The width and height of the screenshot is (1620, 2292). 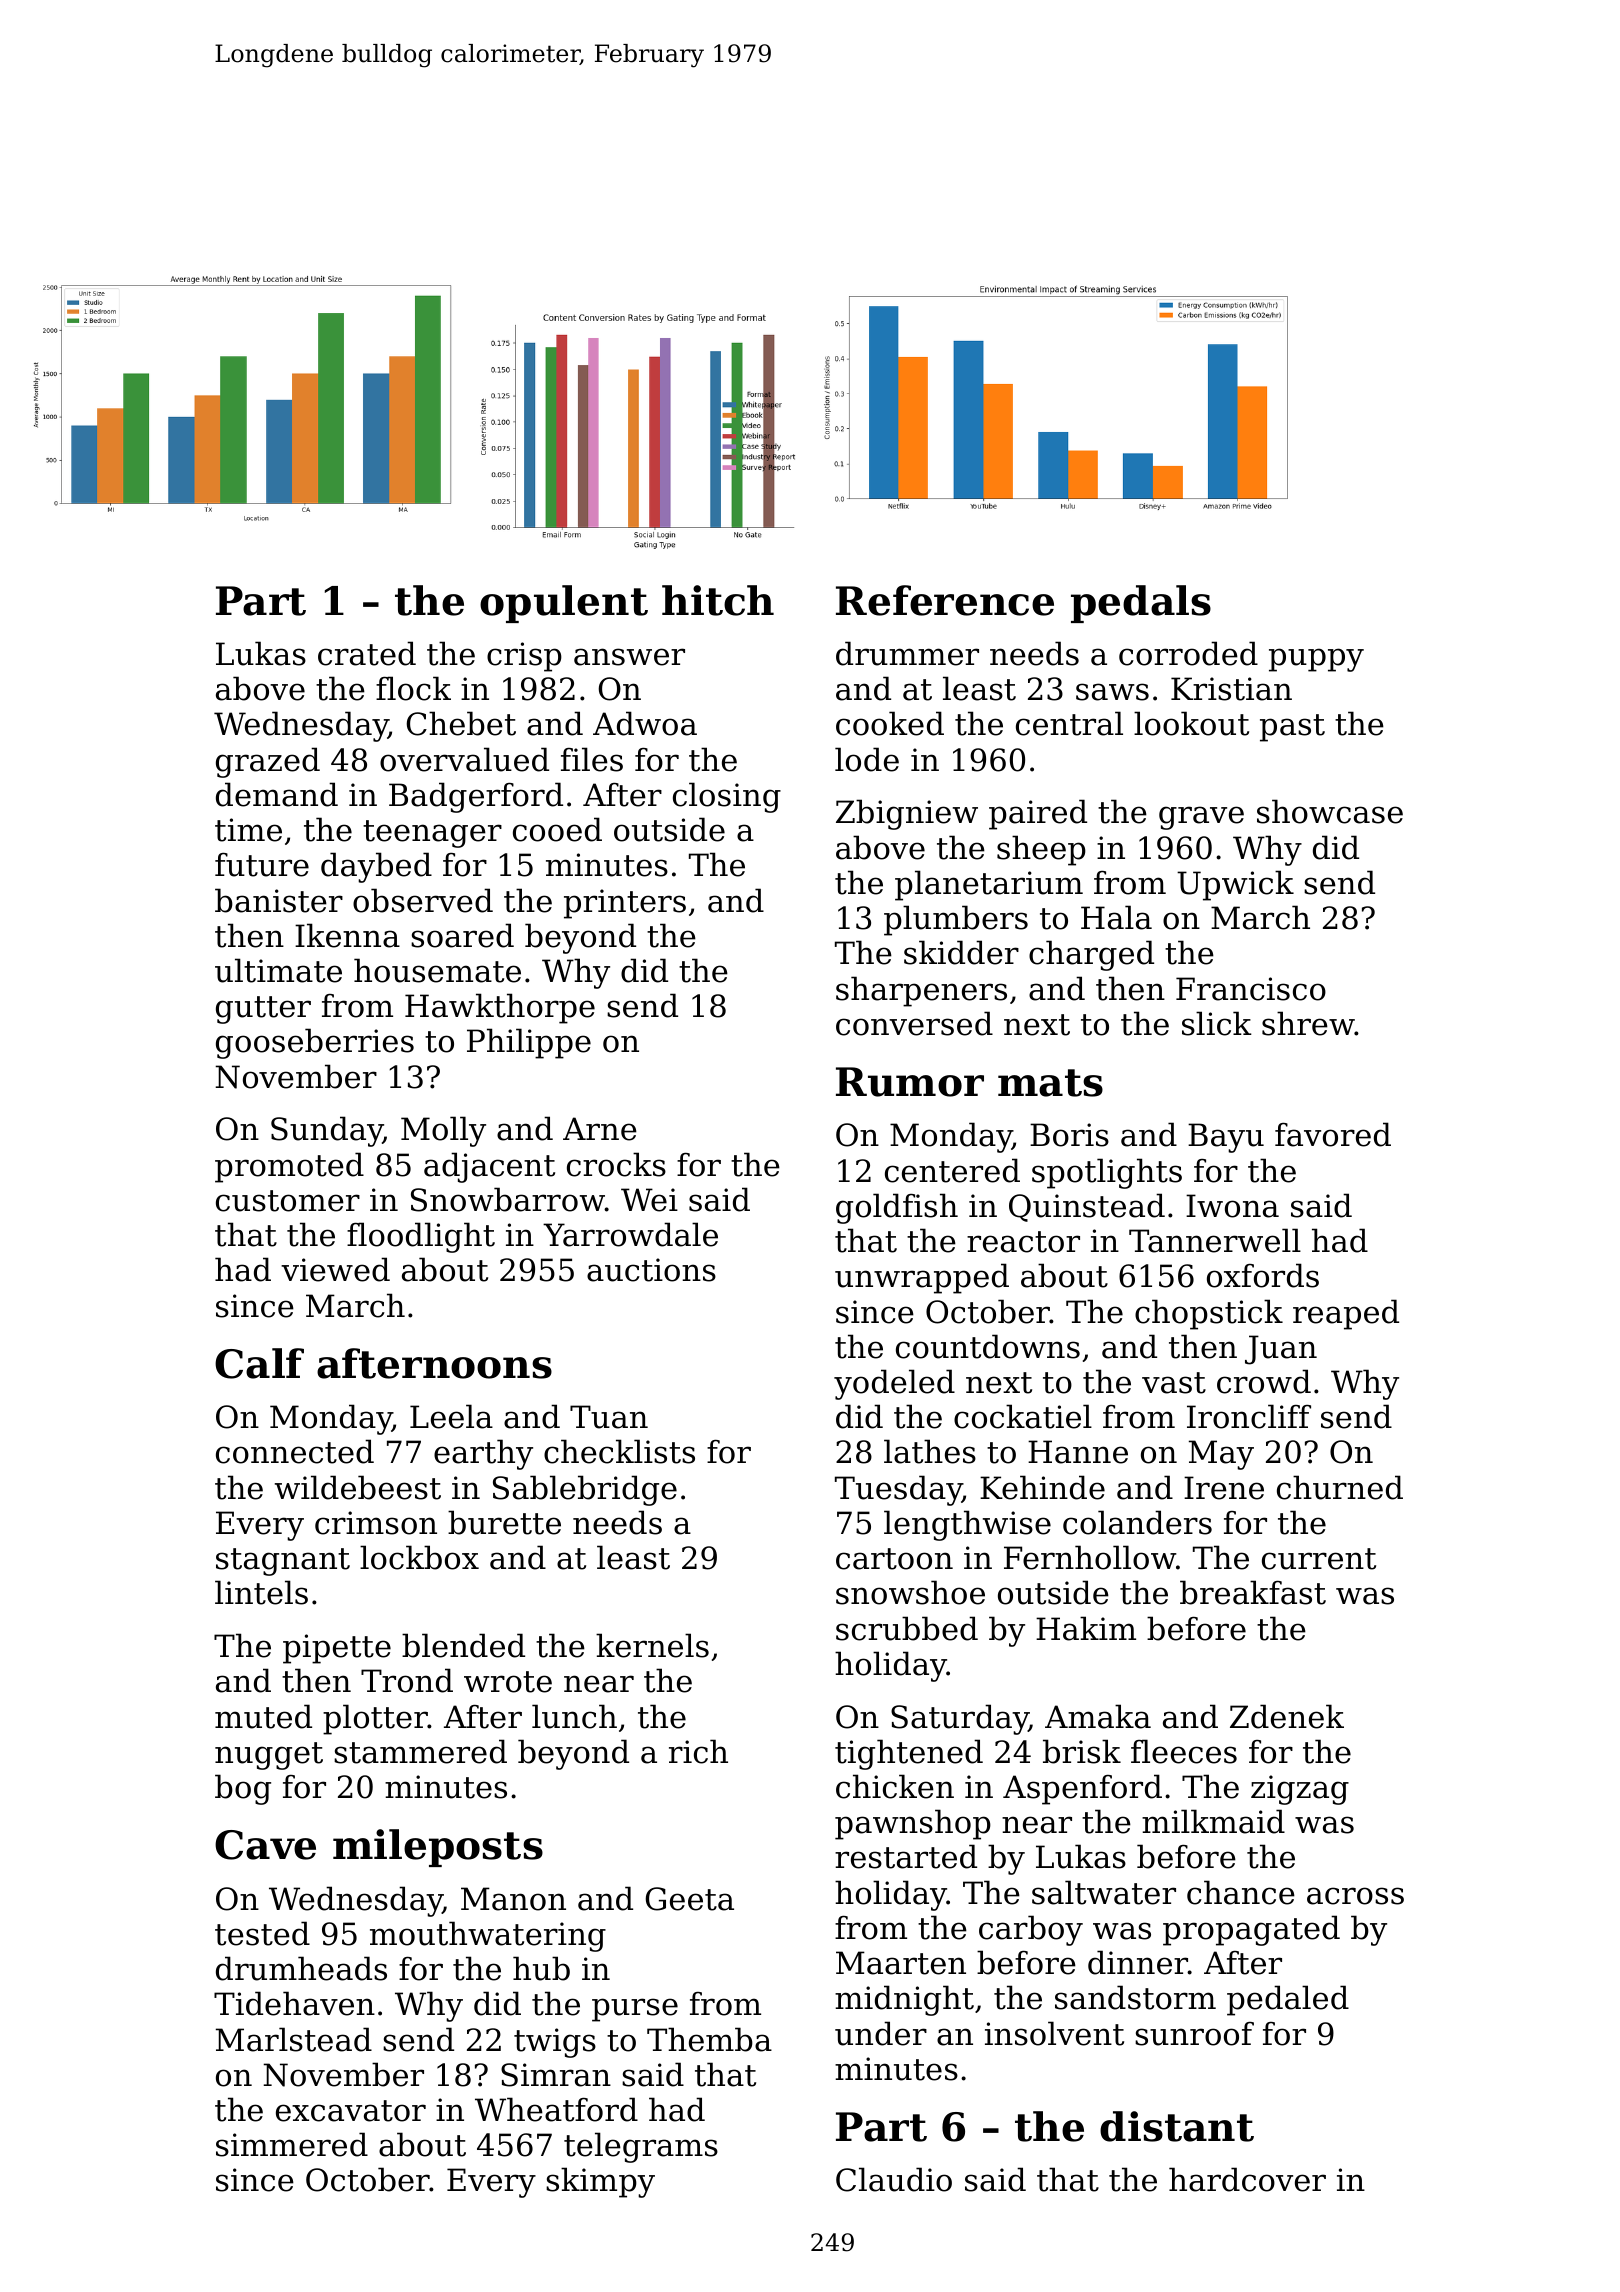 I want to click on skidder, so click(x=961, y=952).
